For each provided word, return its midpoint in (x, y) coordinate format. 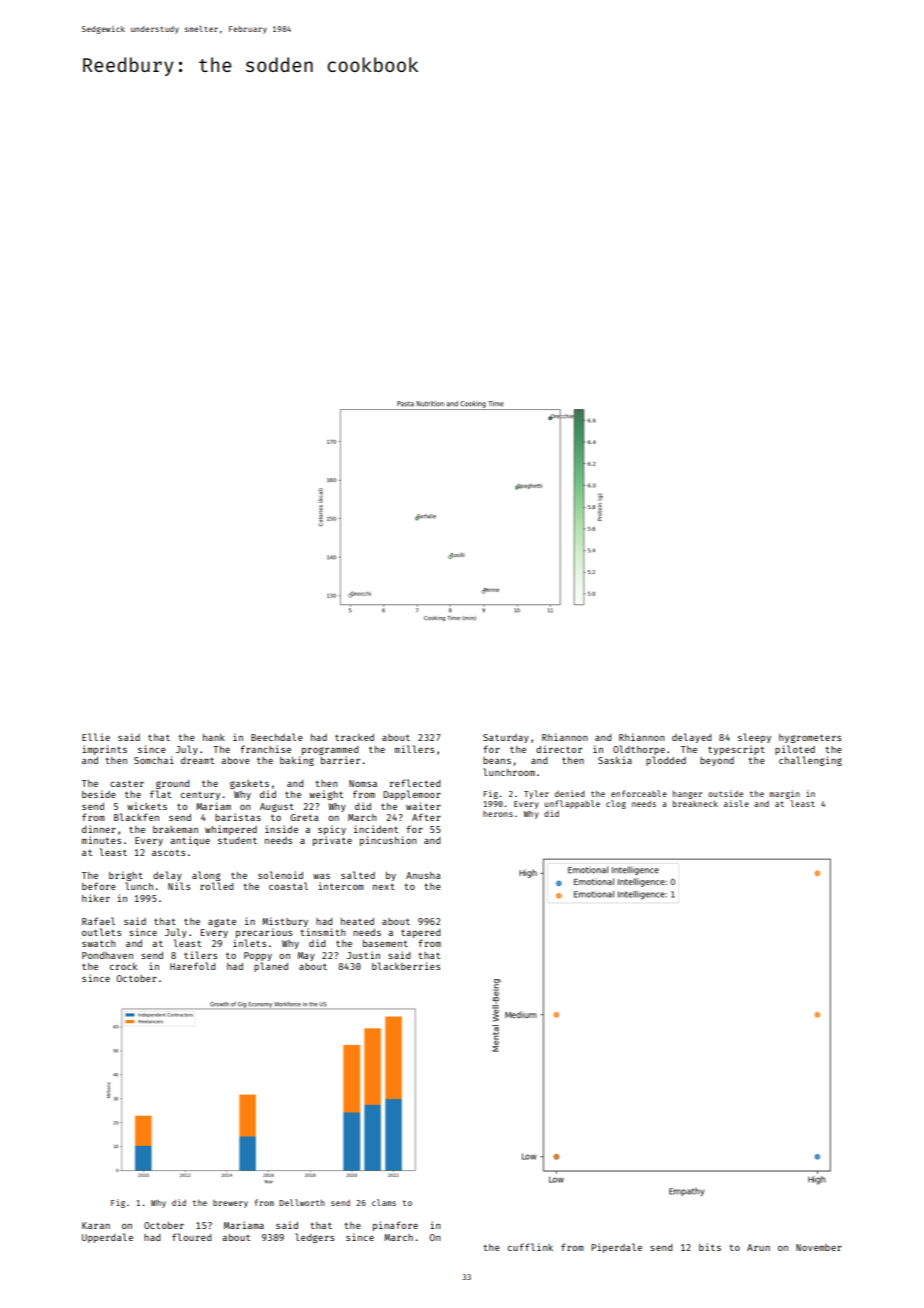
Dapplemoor (412, 795)
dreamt (197, 760)
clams (384, 1202)
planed (271, 967)
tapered (421, 933)
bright (126, 876)
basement (385, 943)
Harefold (193, 966)
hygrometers (810, 738)
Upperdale (107, 1238)
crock (123, 966)
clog (616, 804)
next (384, 887)
